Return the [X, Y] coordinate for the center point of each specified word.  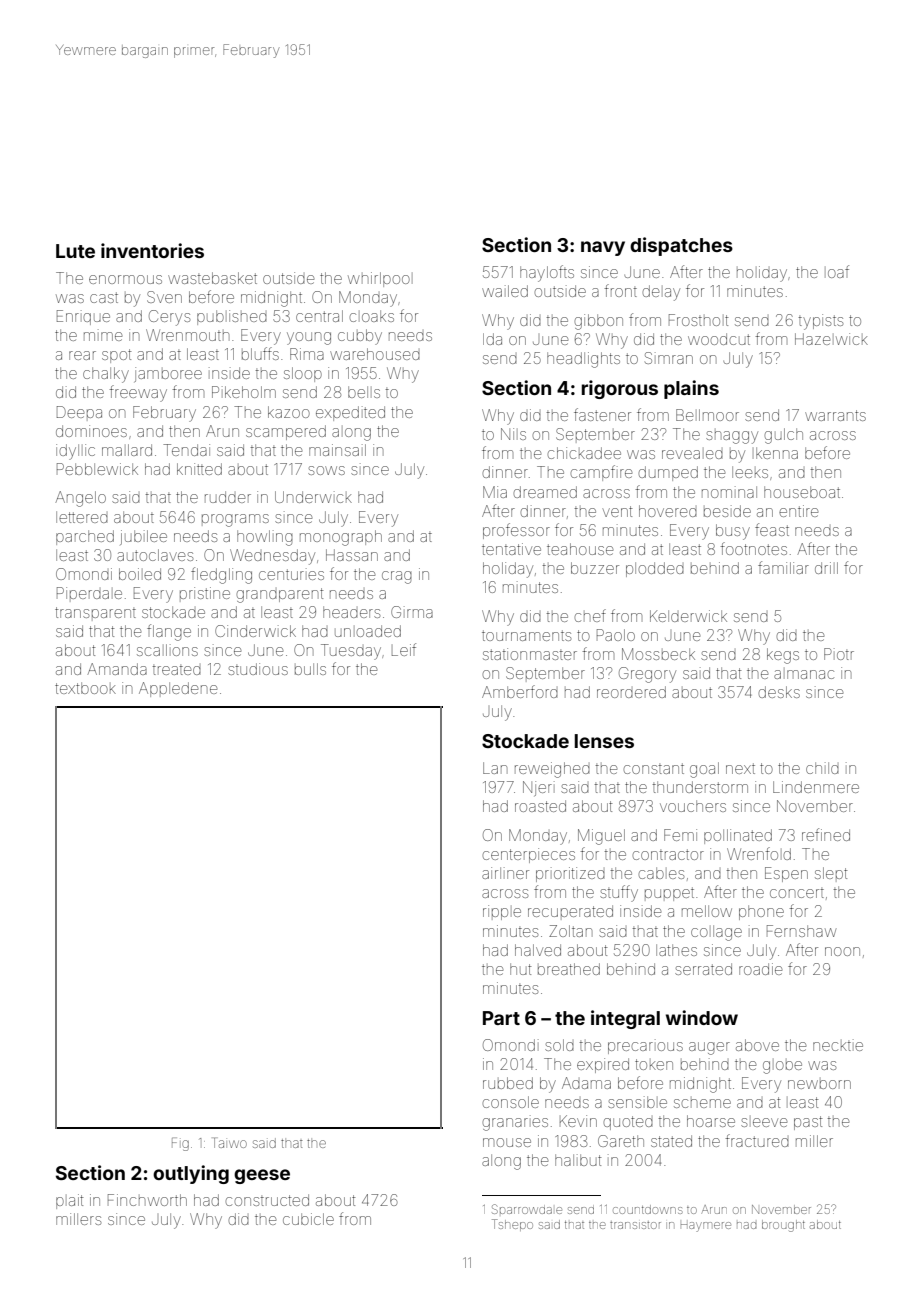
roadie [760, 969]
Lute [75, 251]
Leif [404, 649]
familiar [783, 567]
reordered [631, 692]
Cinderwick [255, 631]
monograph [341, 538]
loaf [838, 271]
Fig [180, 1144]
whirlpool [379, 279]
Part [501, 1018]
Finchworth [147, 1200]
